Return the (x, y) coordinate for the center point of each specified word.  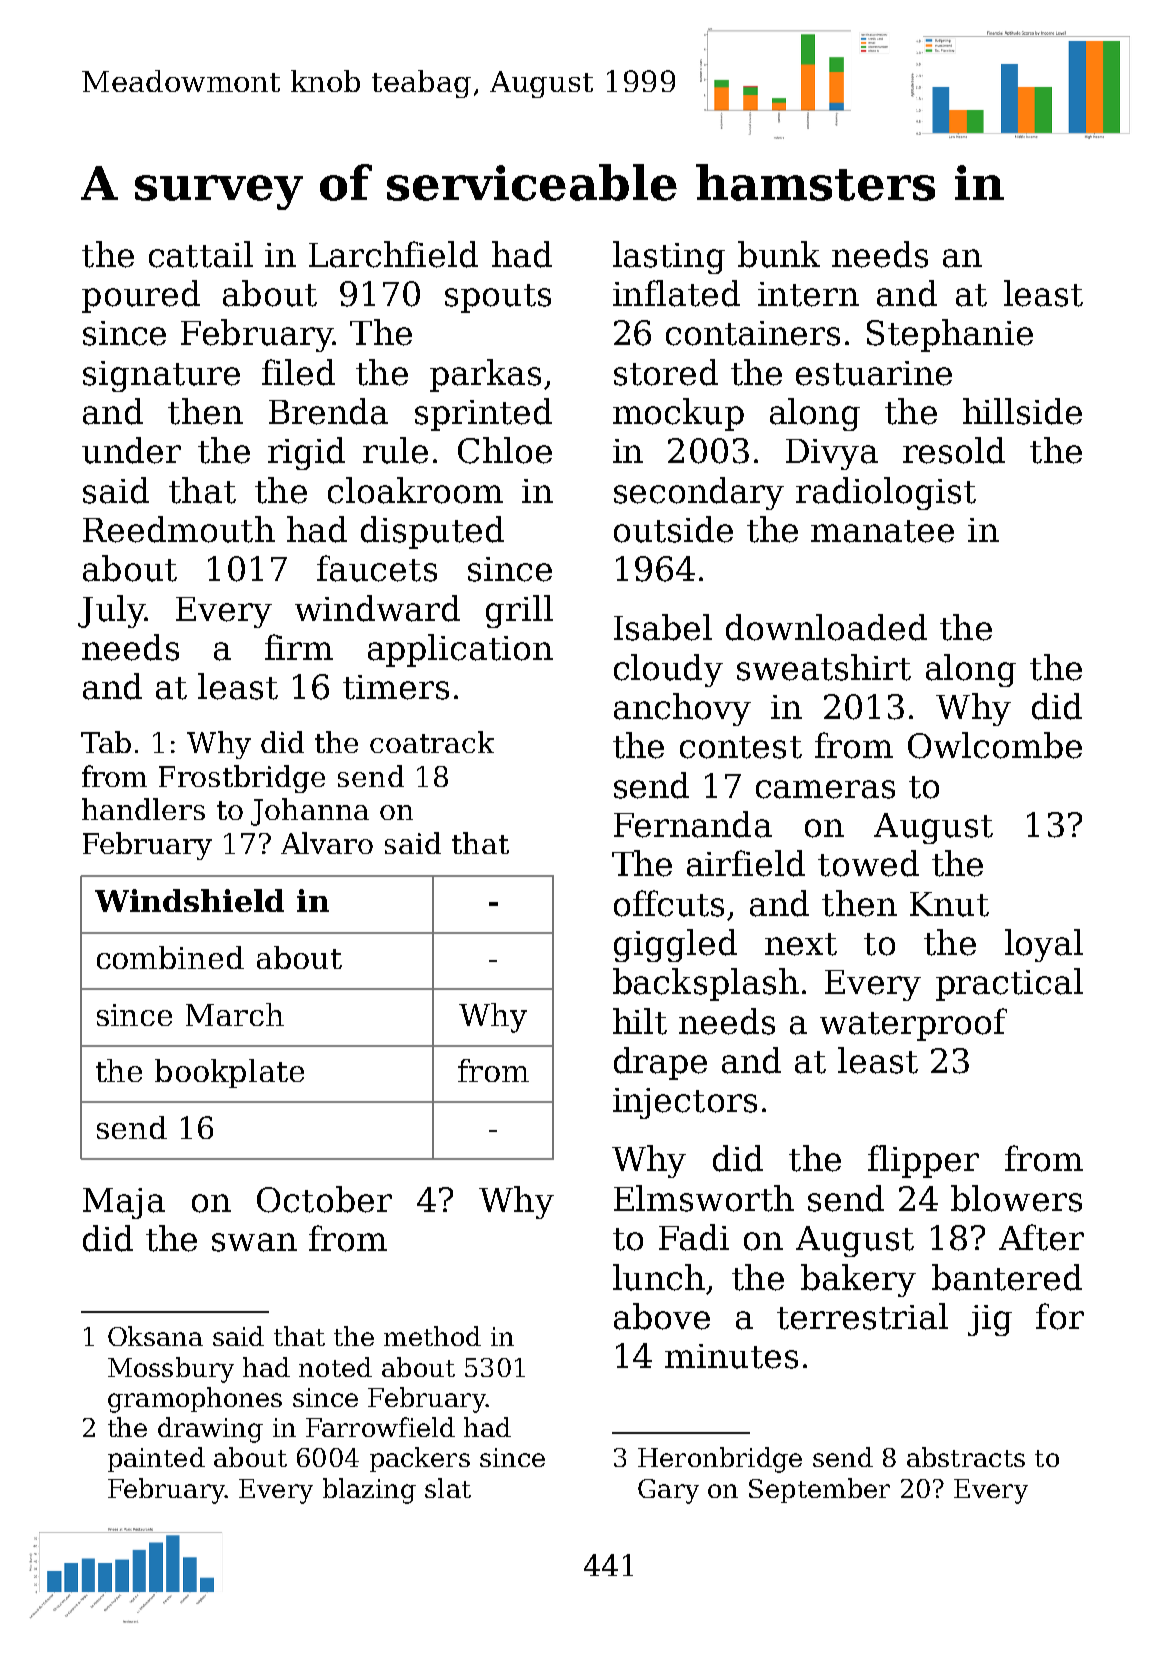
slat (448, 1488)
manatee (882, 531)
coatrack (432, 742)
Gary (668, 1491)
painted (156, 1459)
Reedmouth (179, 529)
